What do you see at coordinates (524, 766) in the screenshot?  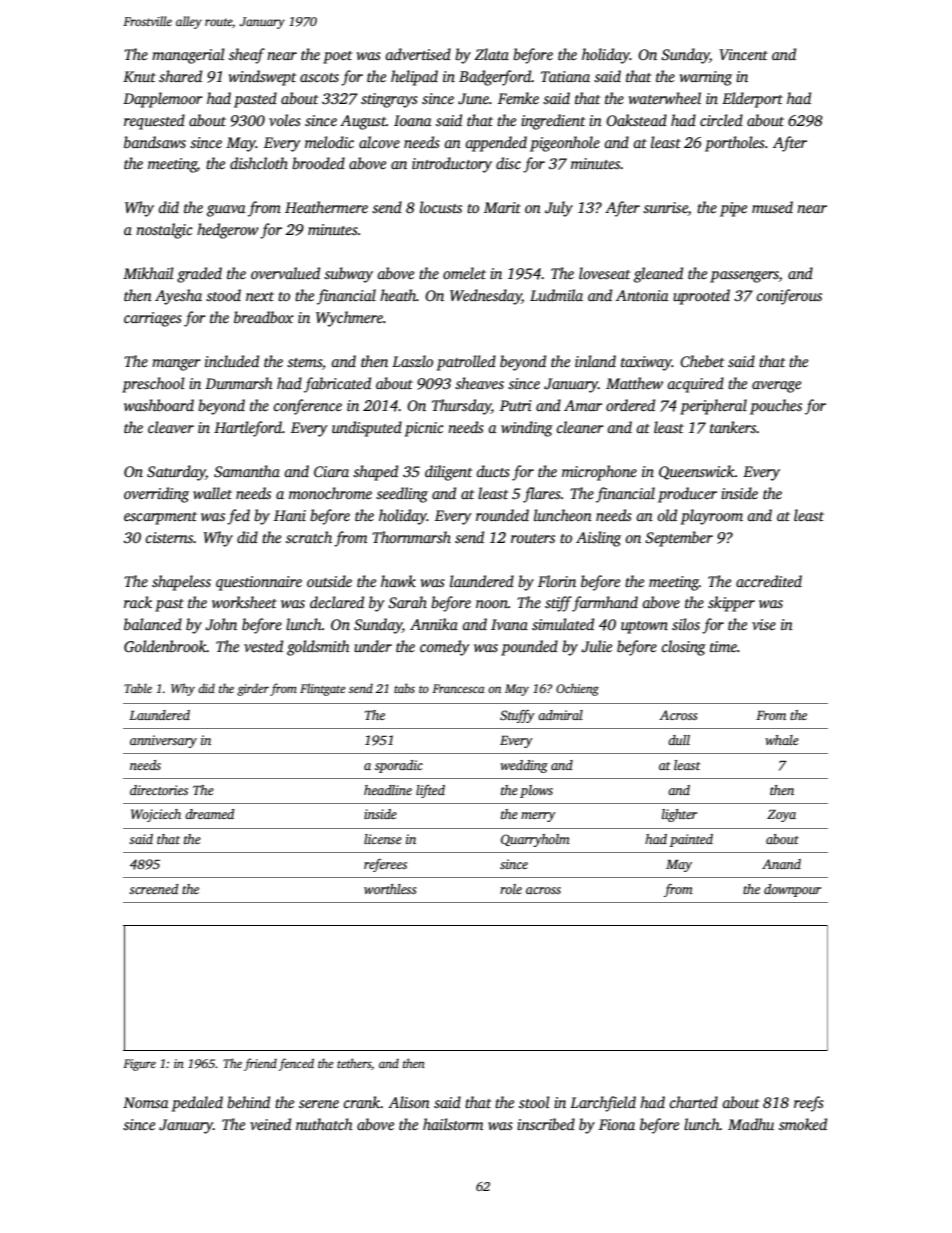 I see `wedding` at bounding box center [524, 766].
